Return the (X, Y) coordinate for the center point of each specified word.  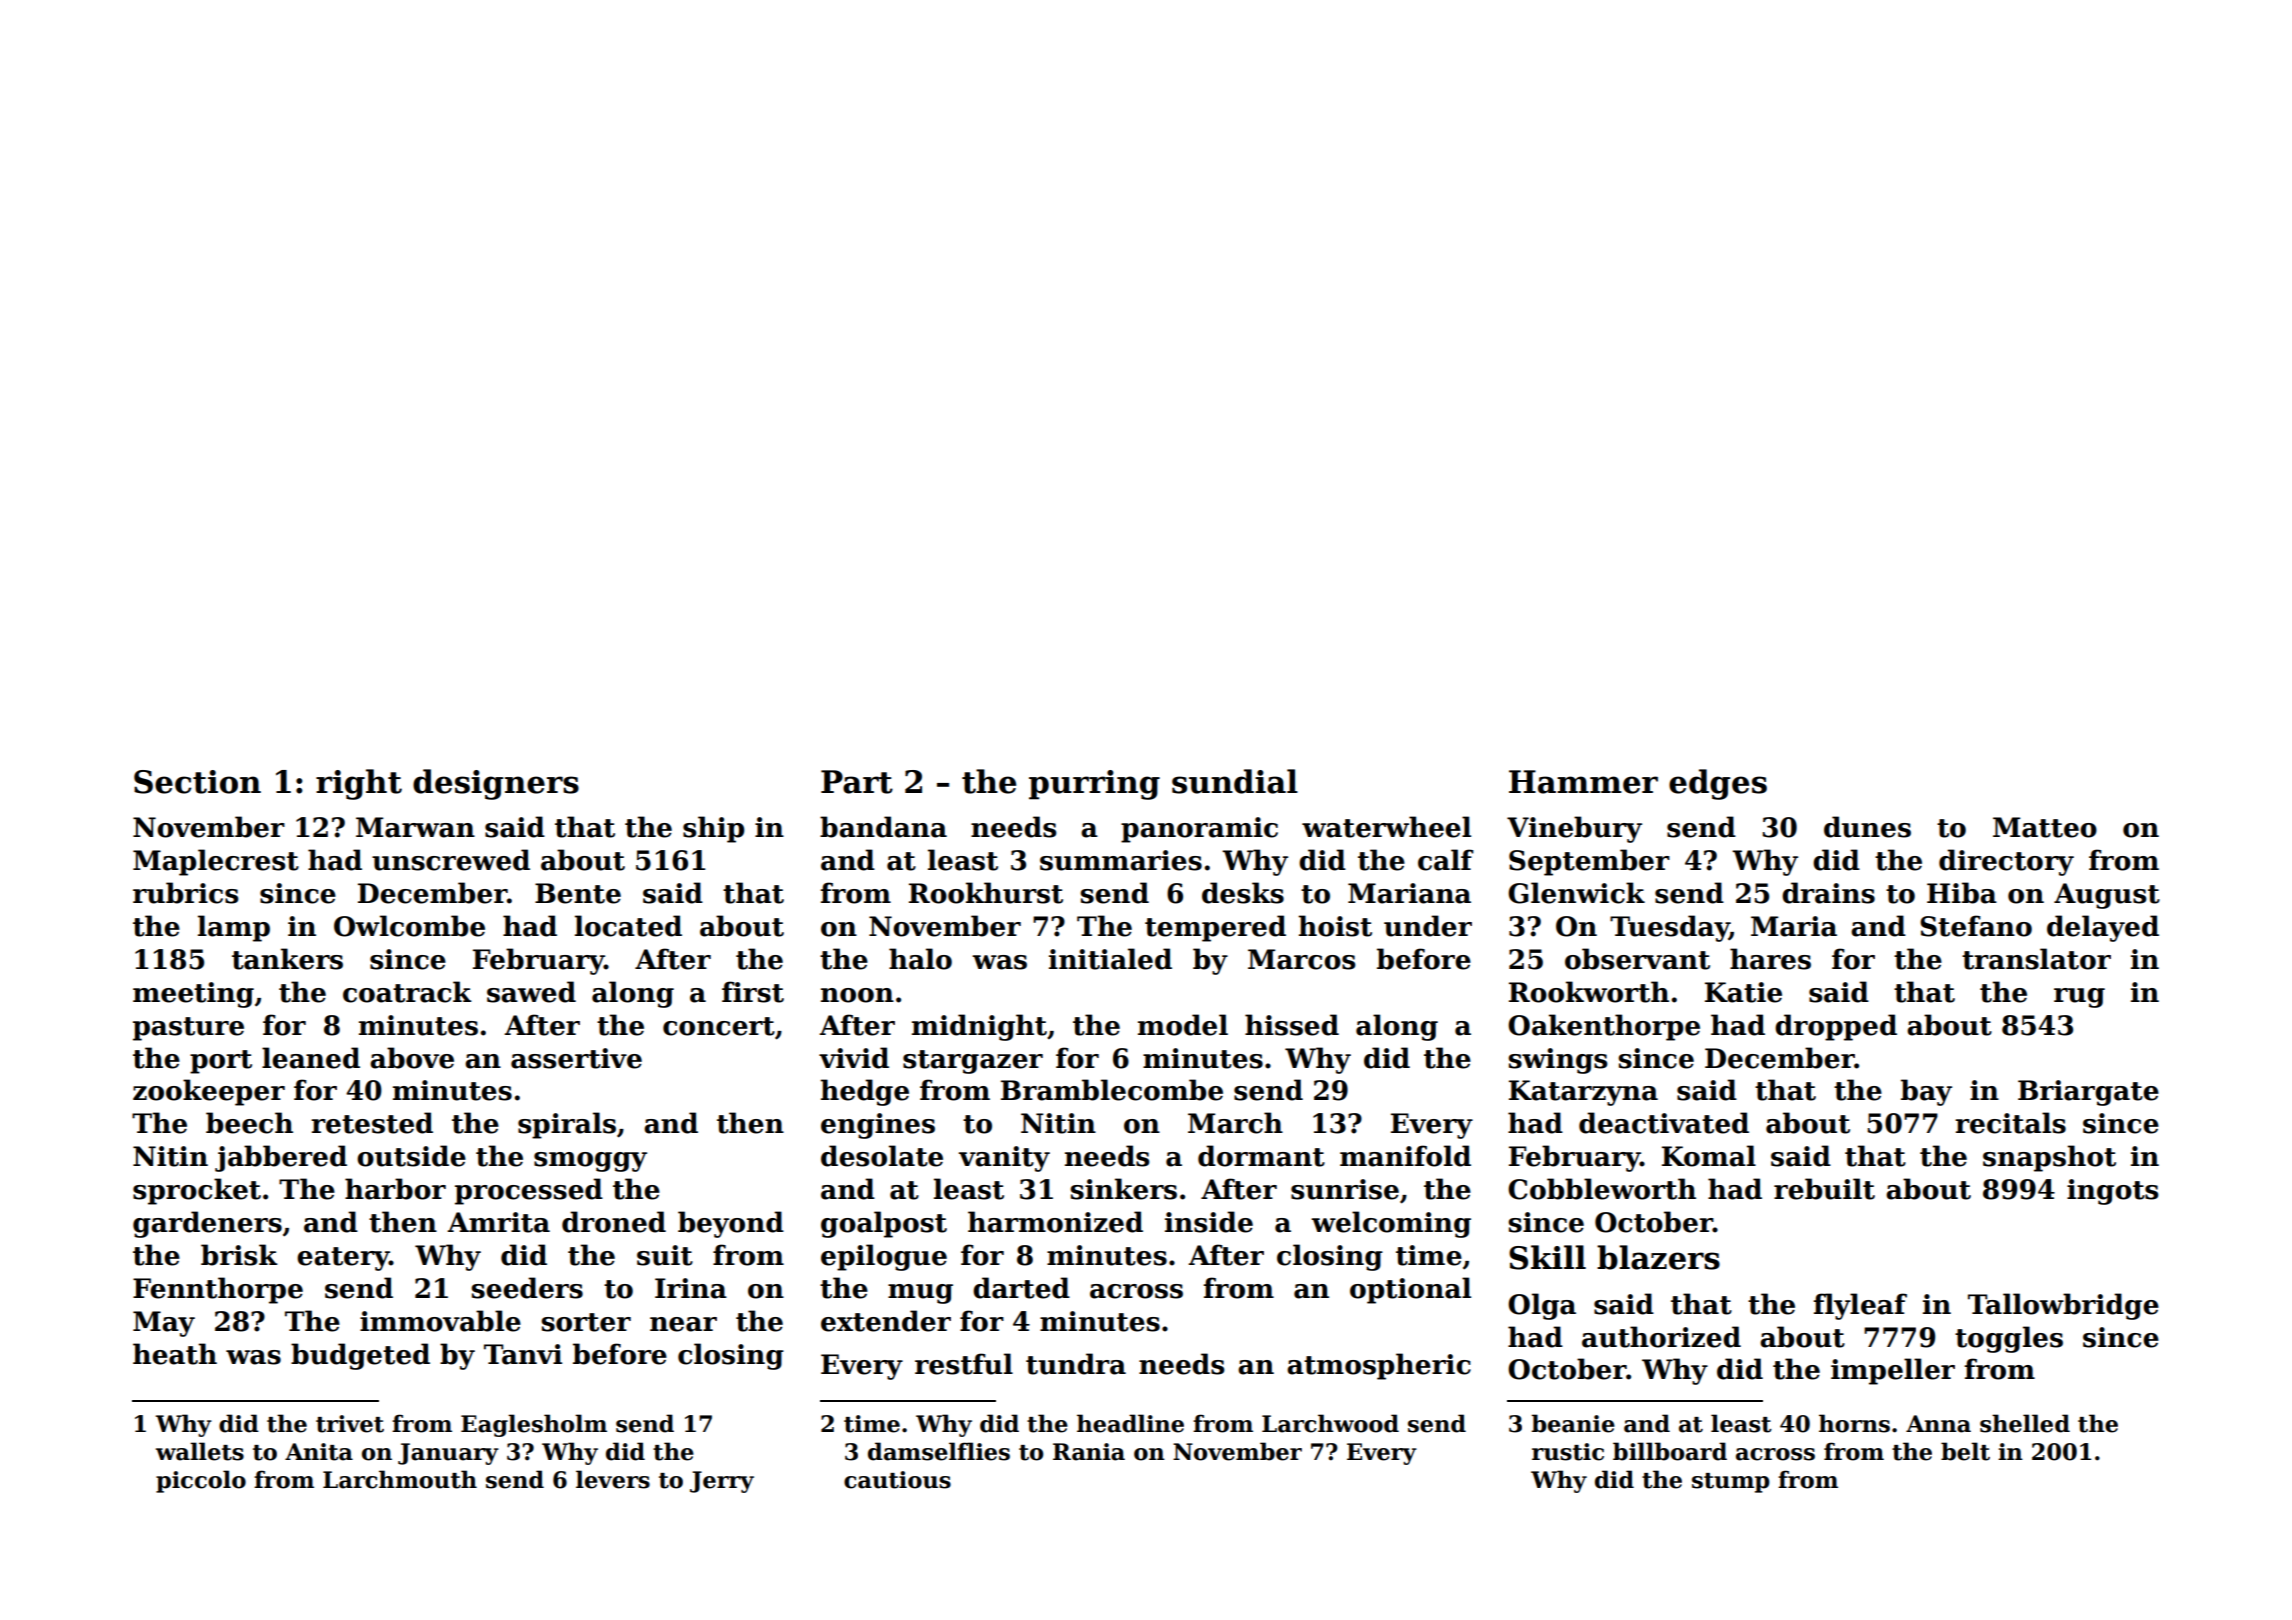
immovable (440, 1321)
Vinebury (1574, 829)
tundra (1076, 1364)
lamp (234, 928)
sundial (1235, 781)
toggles (2009, 1339)
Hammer (1583, 782)
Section (197, 782)
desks (1243, 893)
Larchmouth (400, 1479)
